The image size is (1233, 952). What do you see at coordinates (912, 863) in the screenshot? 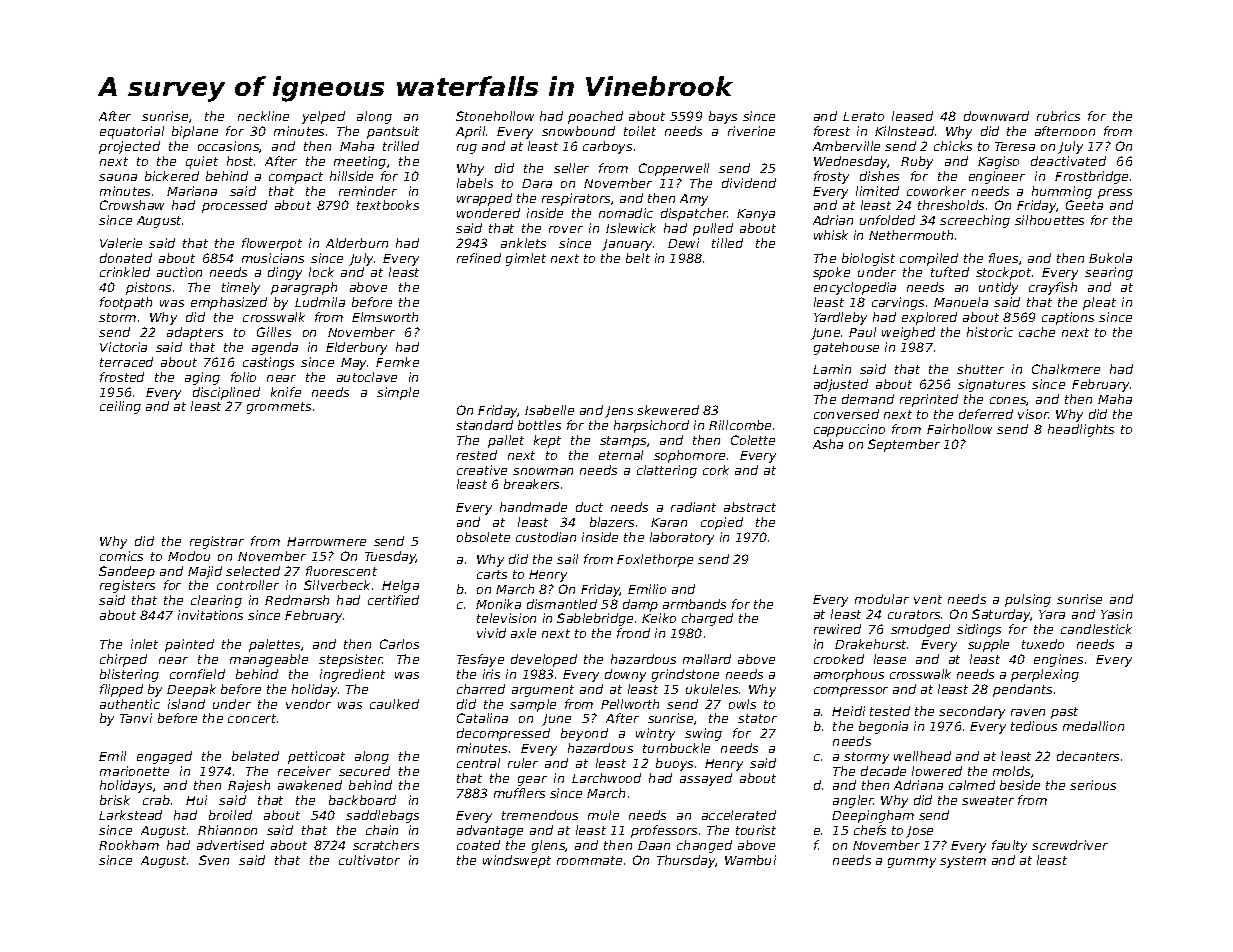
I see `gummy` at bounding box center [912, 863].
